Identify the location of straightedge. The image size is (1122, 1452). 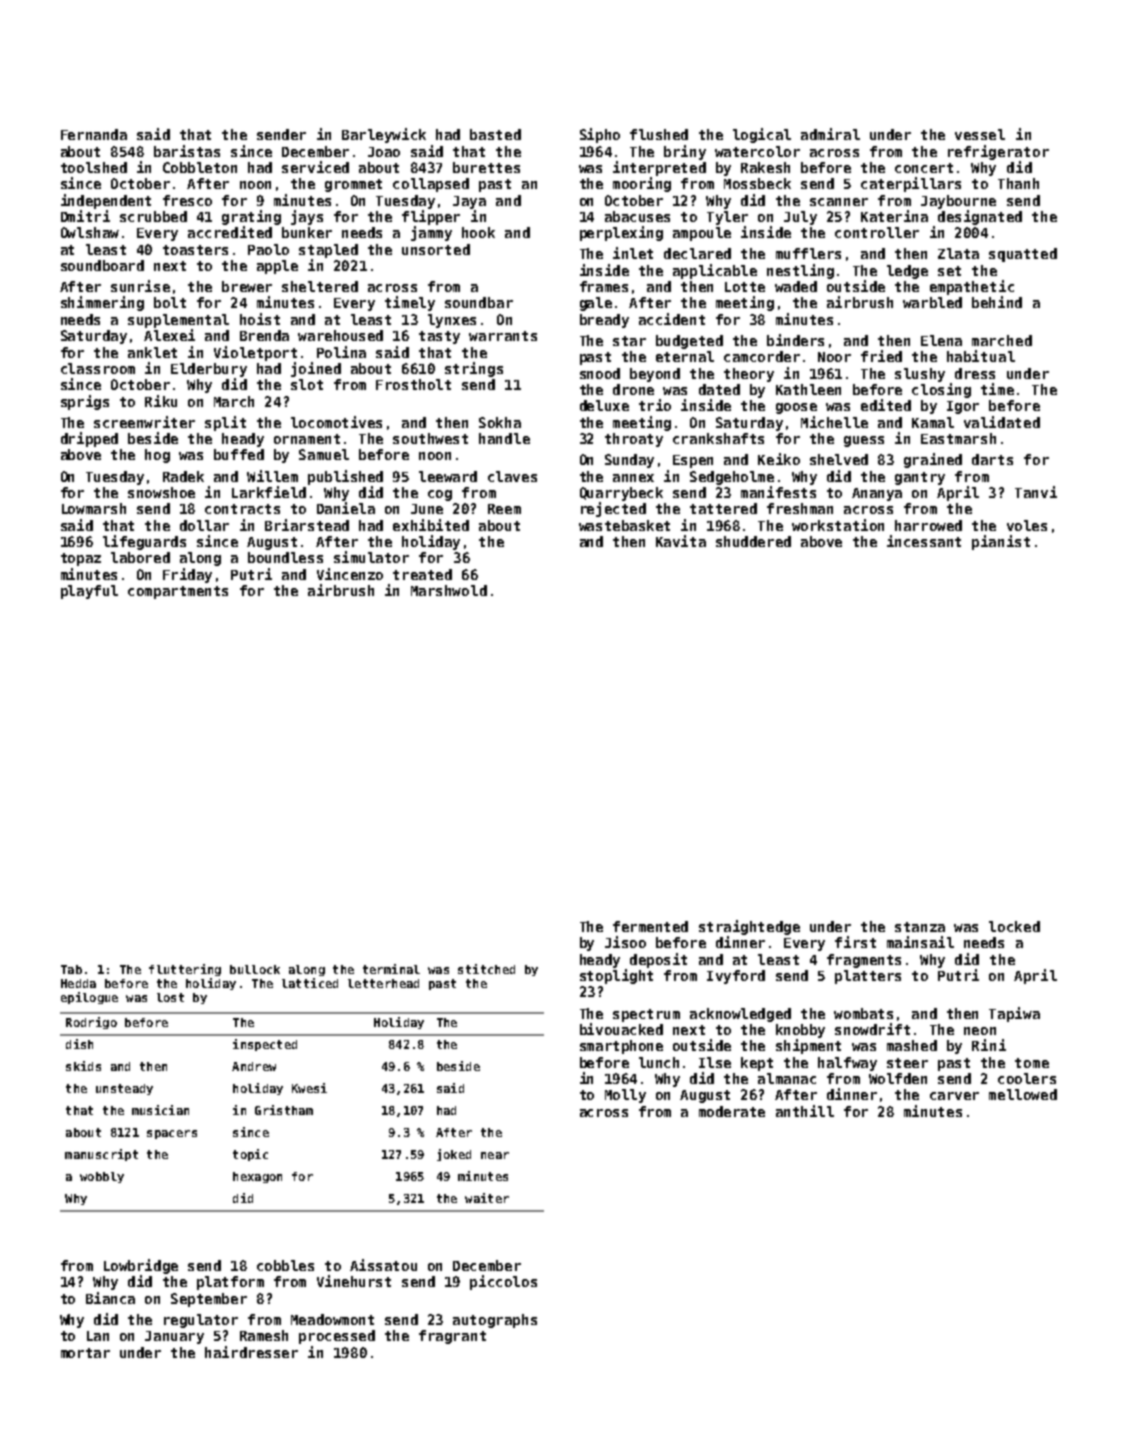
(749, 927).
